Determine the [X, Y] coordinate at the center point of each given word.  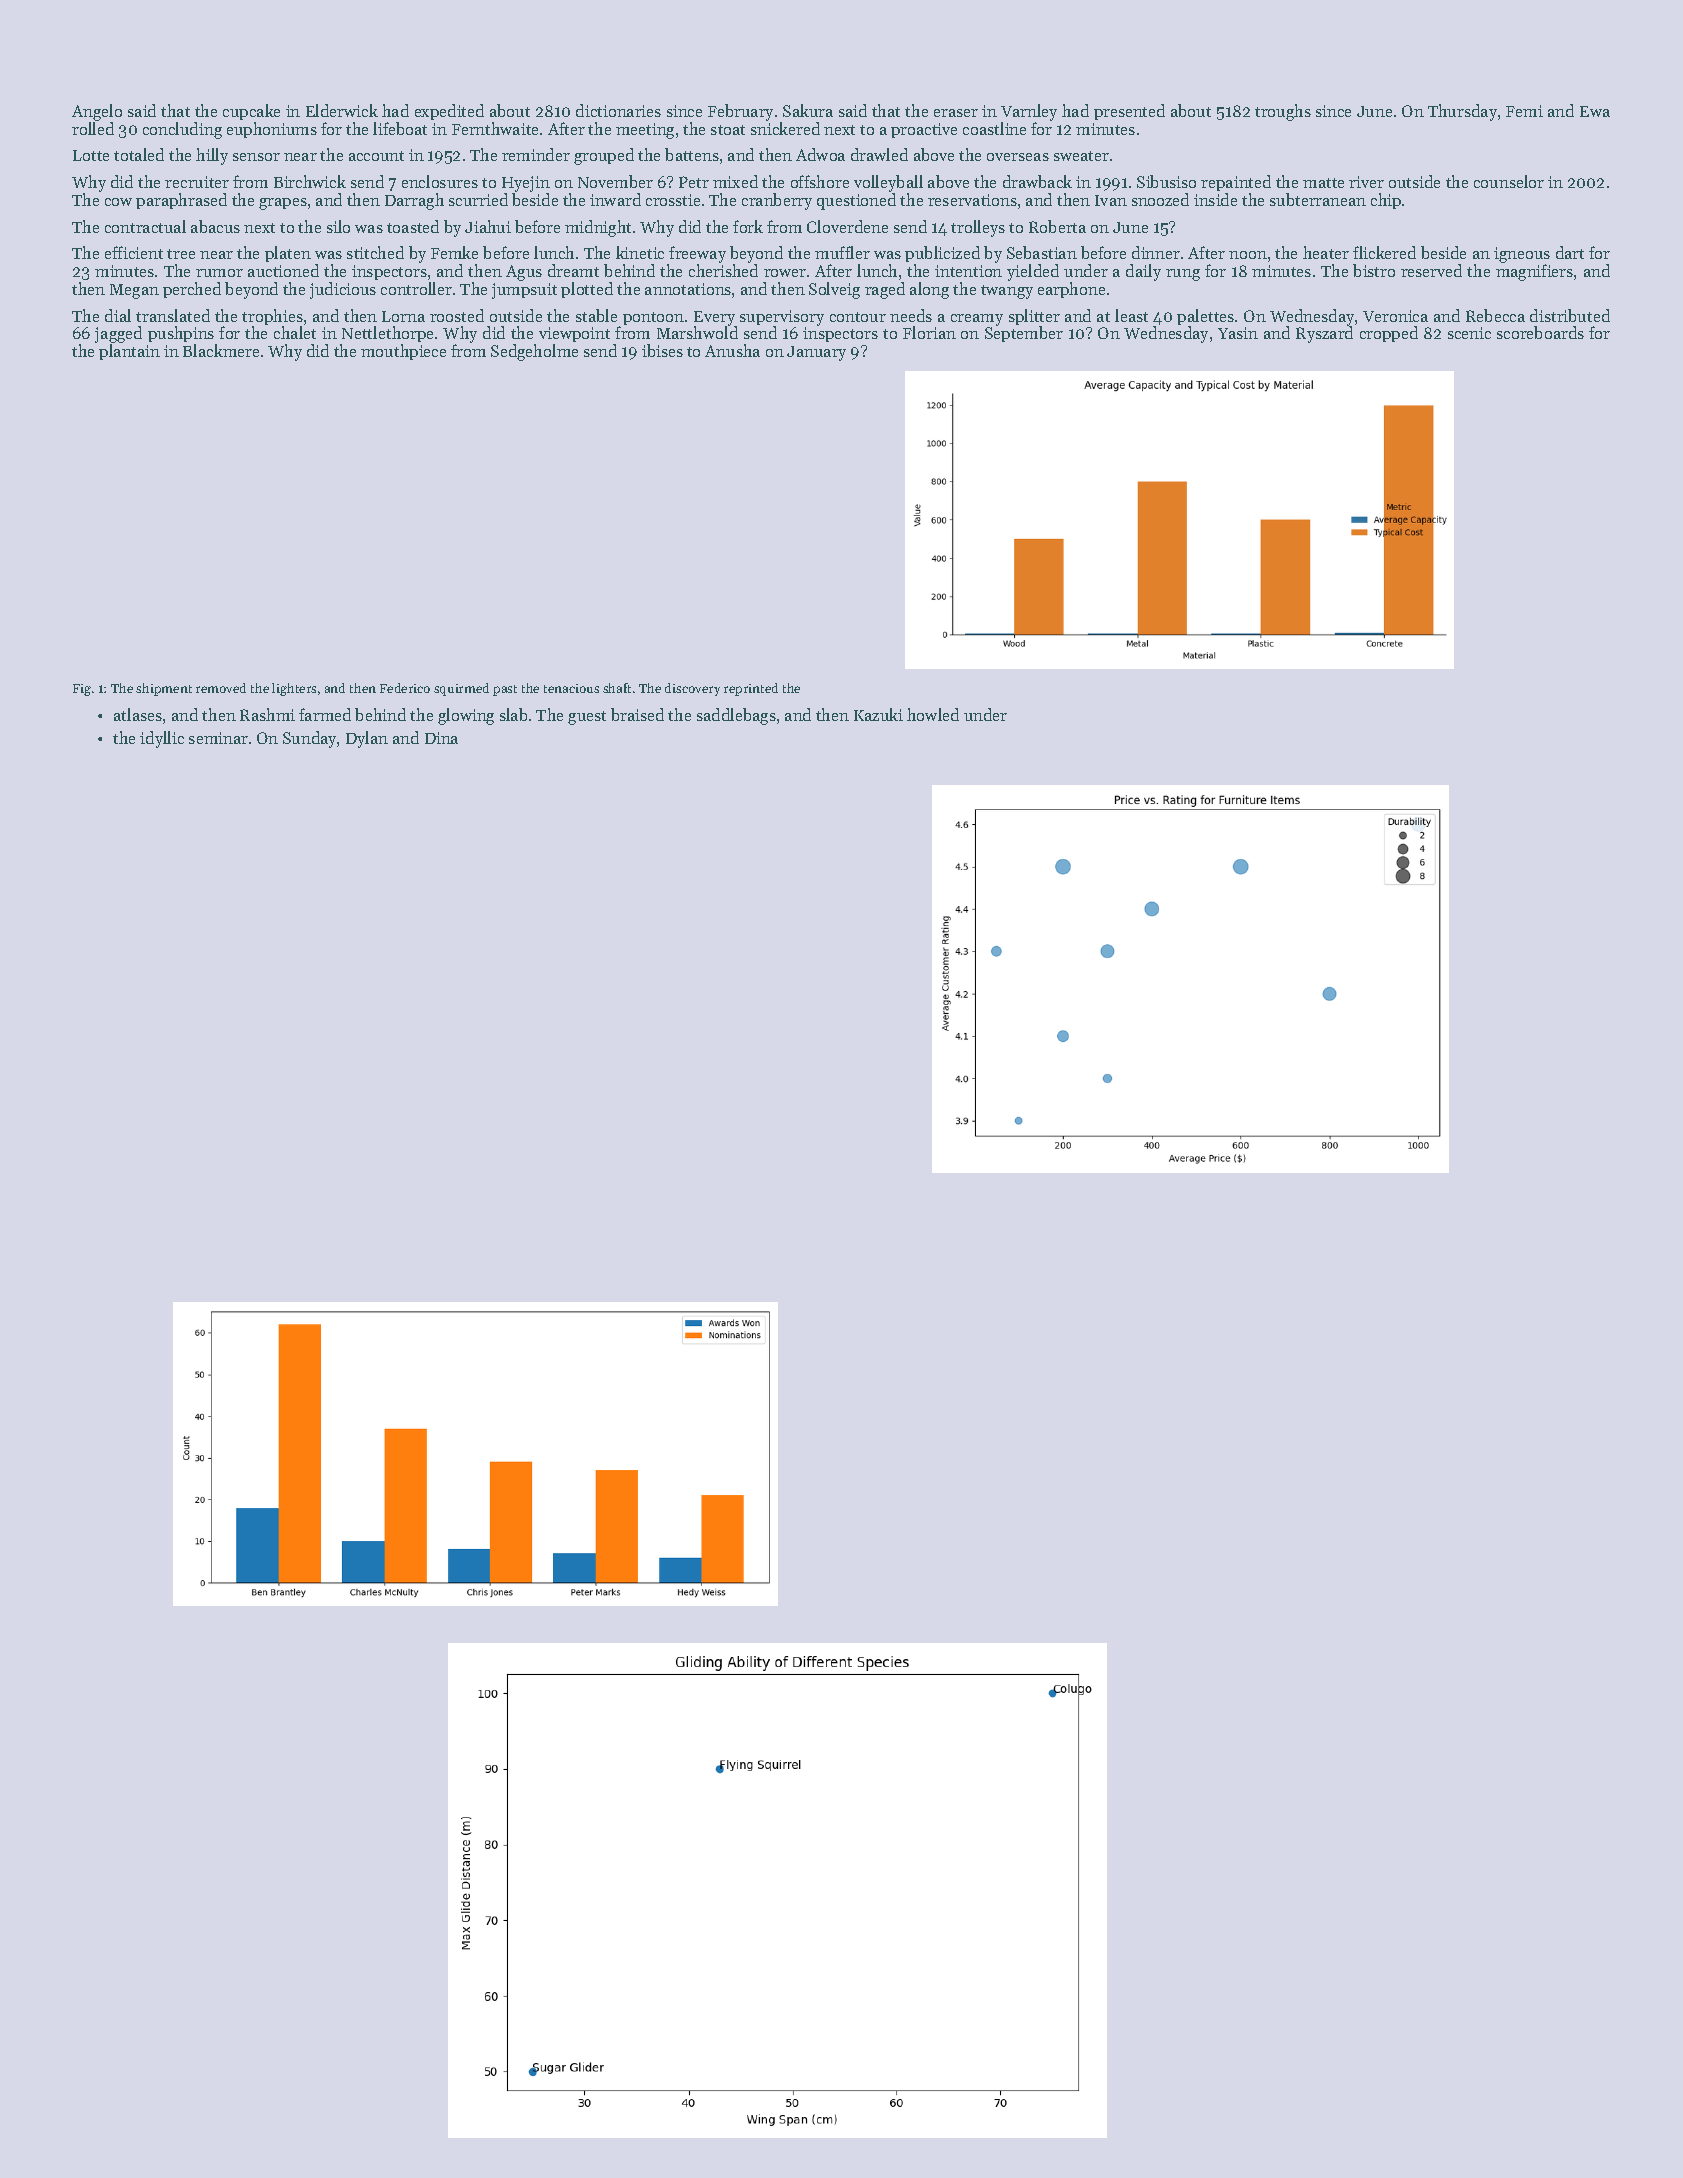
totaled [139, 154]
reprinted [751, 689]
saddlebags [736, 716]
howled [933, 714]
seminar [218, 738]
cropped [1389, 334]
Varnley [1029, 112]
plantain [129, 352]
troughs [1283, 112]
